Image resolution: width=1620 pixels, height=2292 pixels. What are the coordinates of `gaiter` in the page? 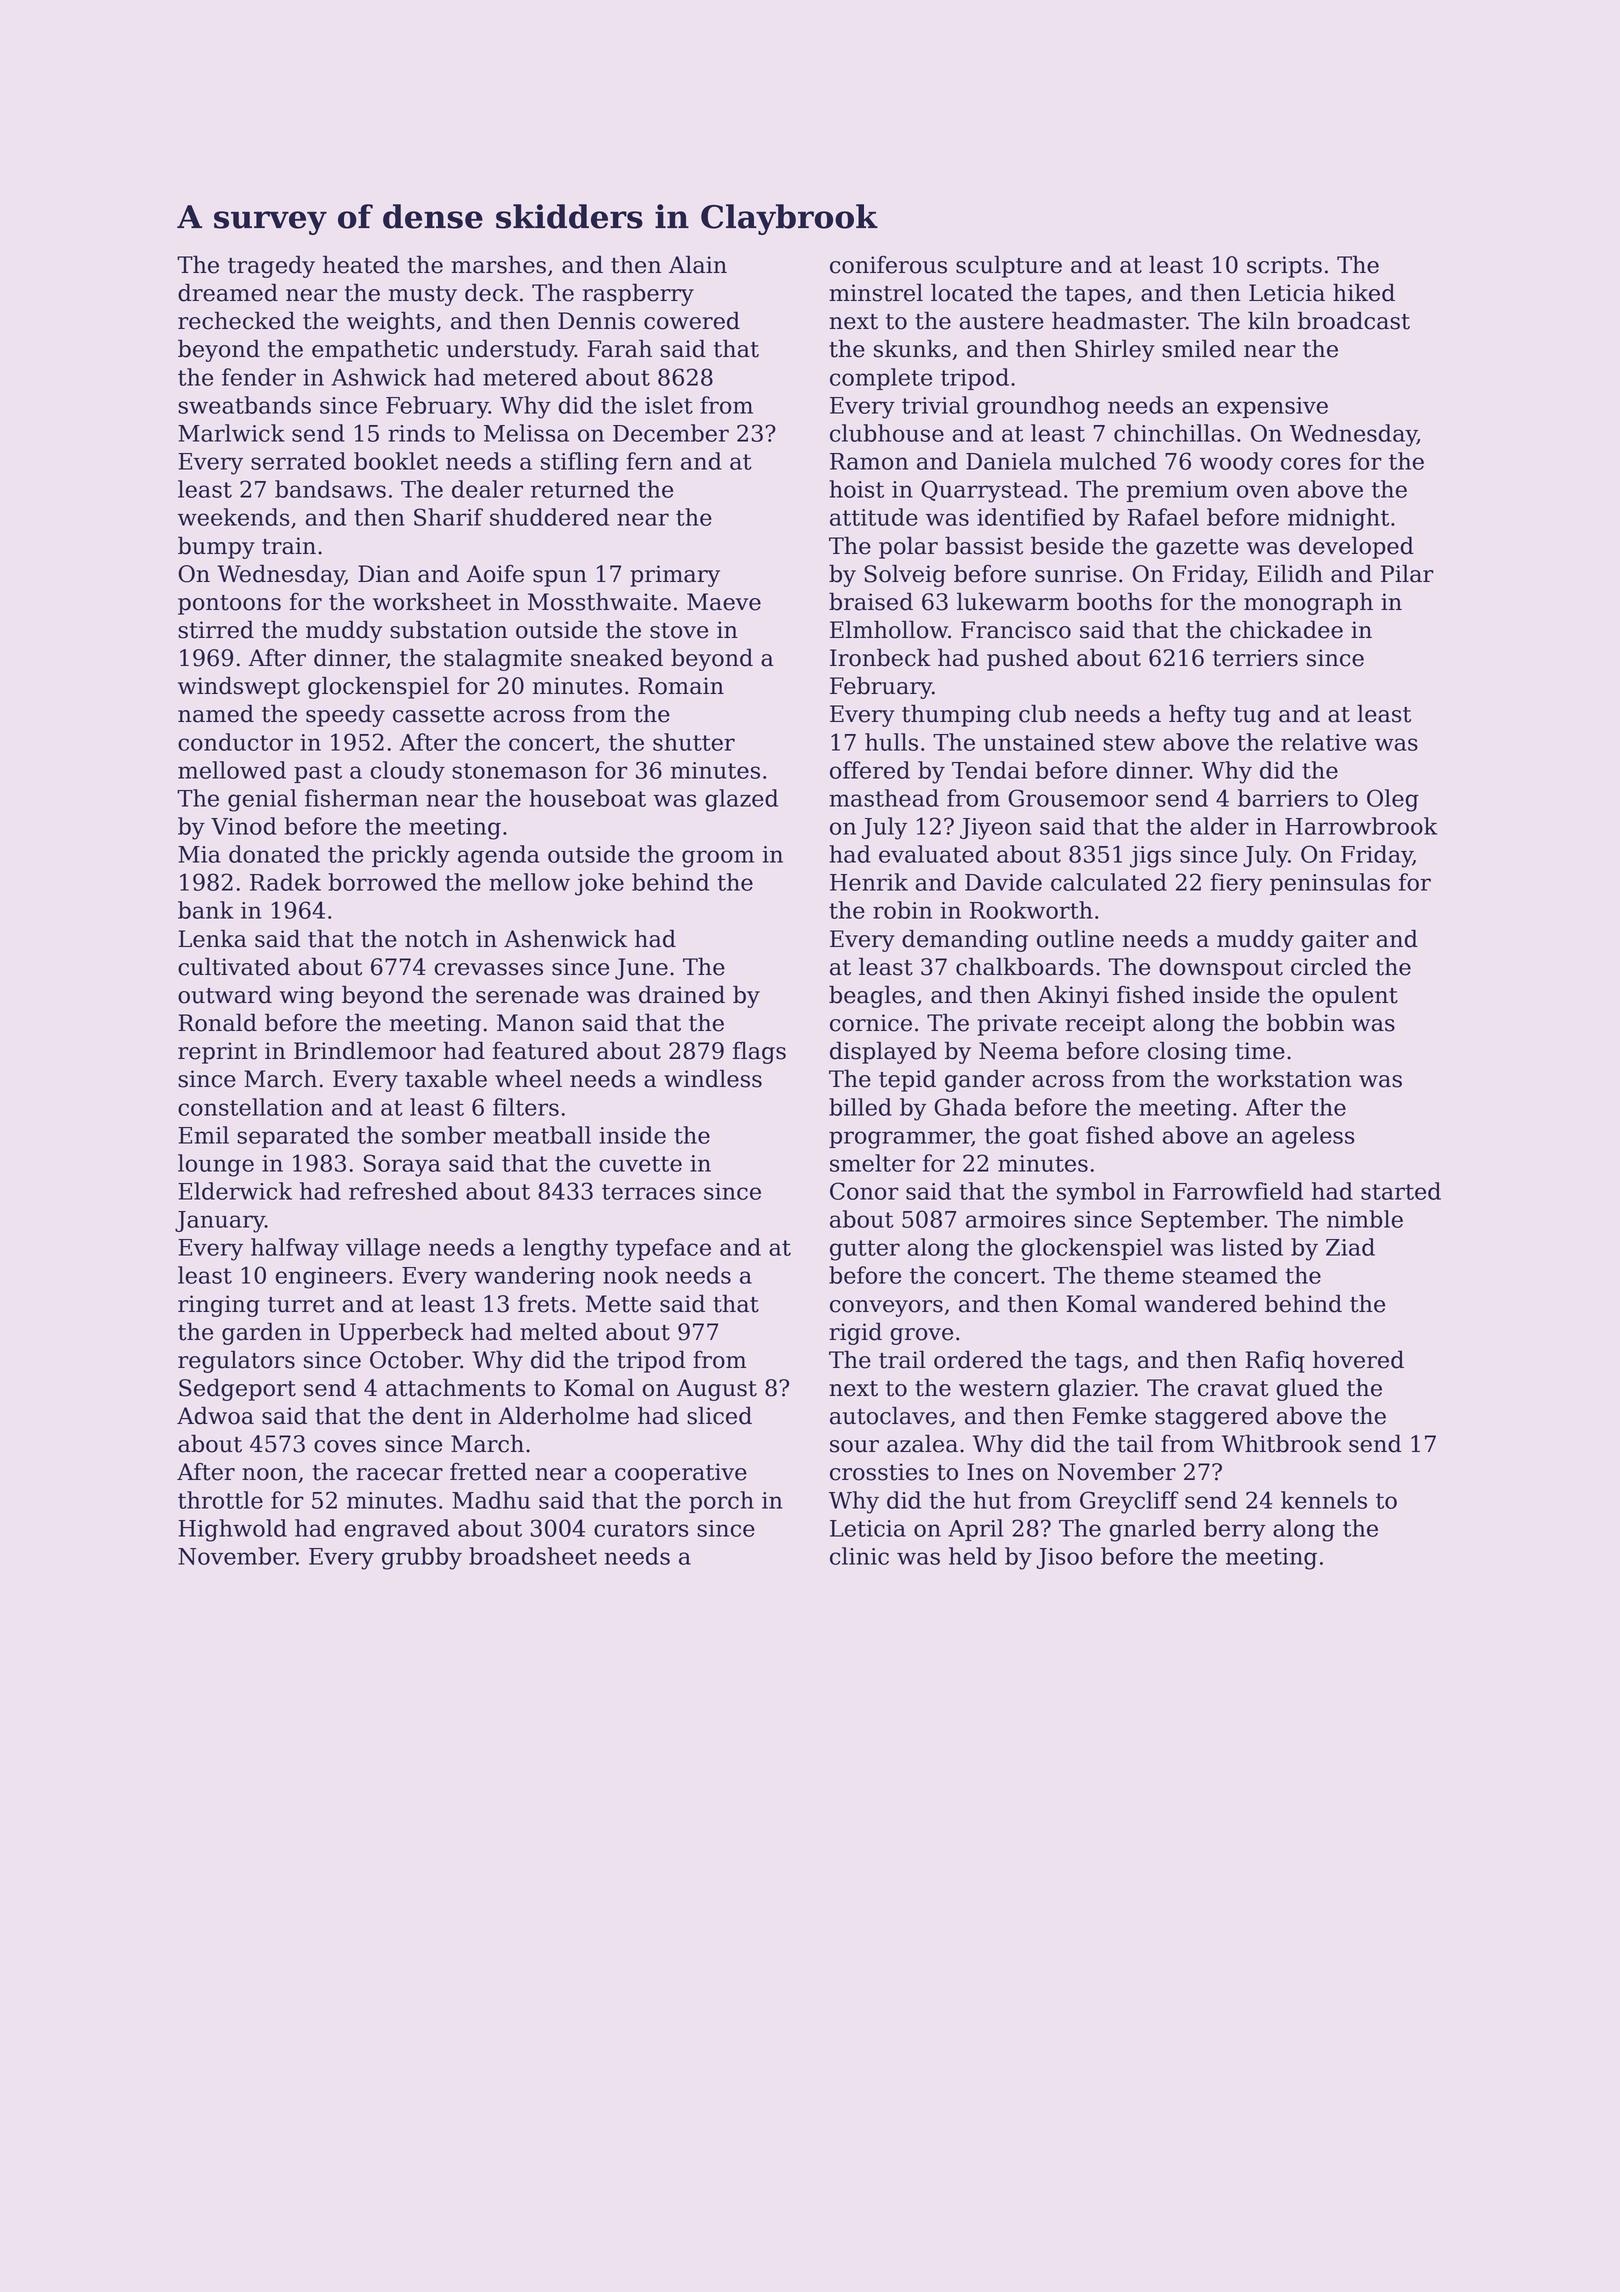 It's located at (1335, 941).
